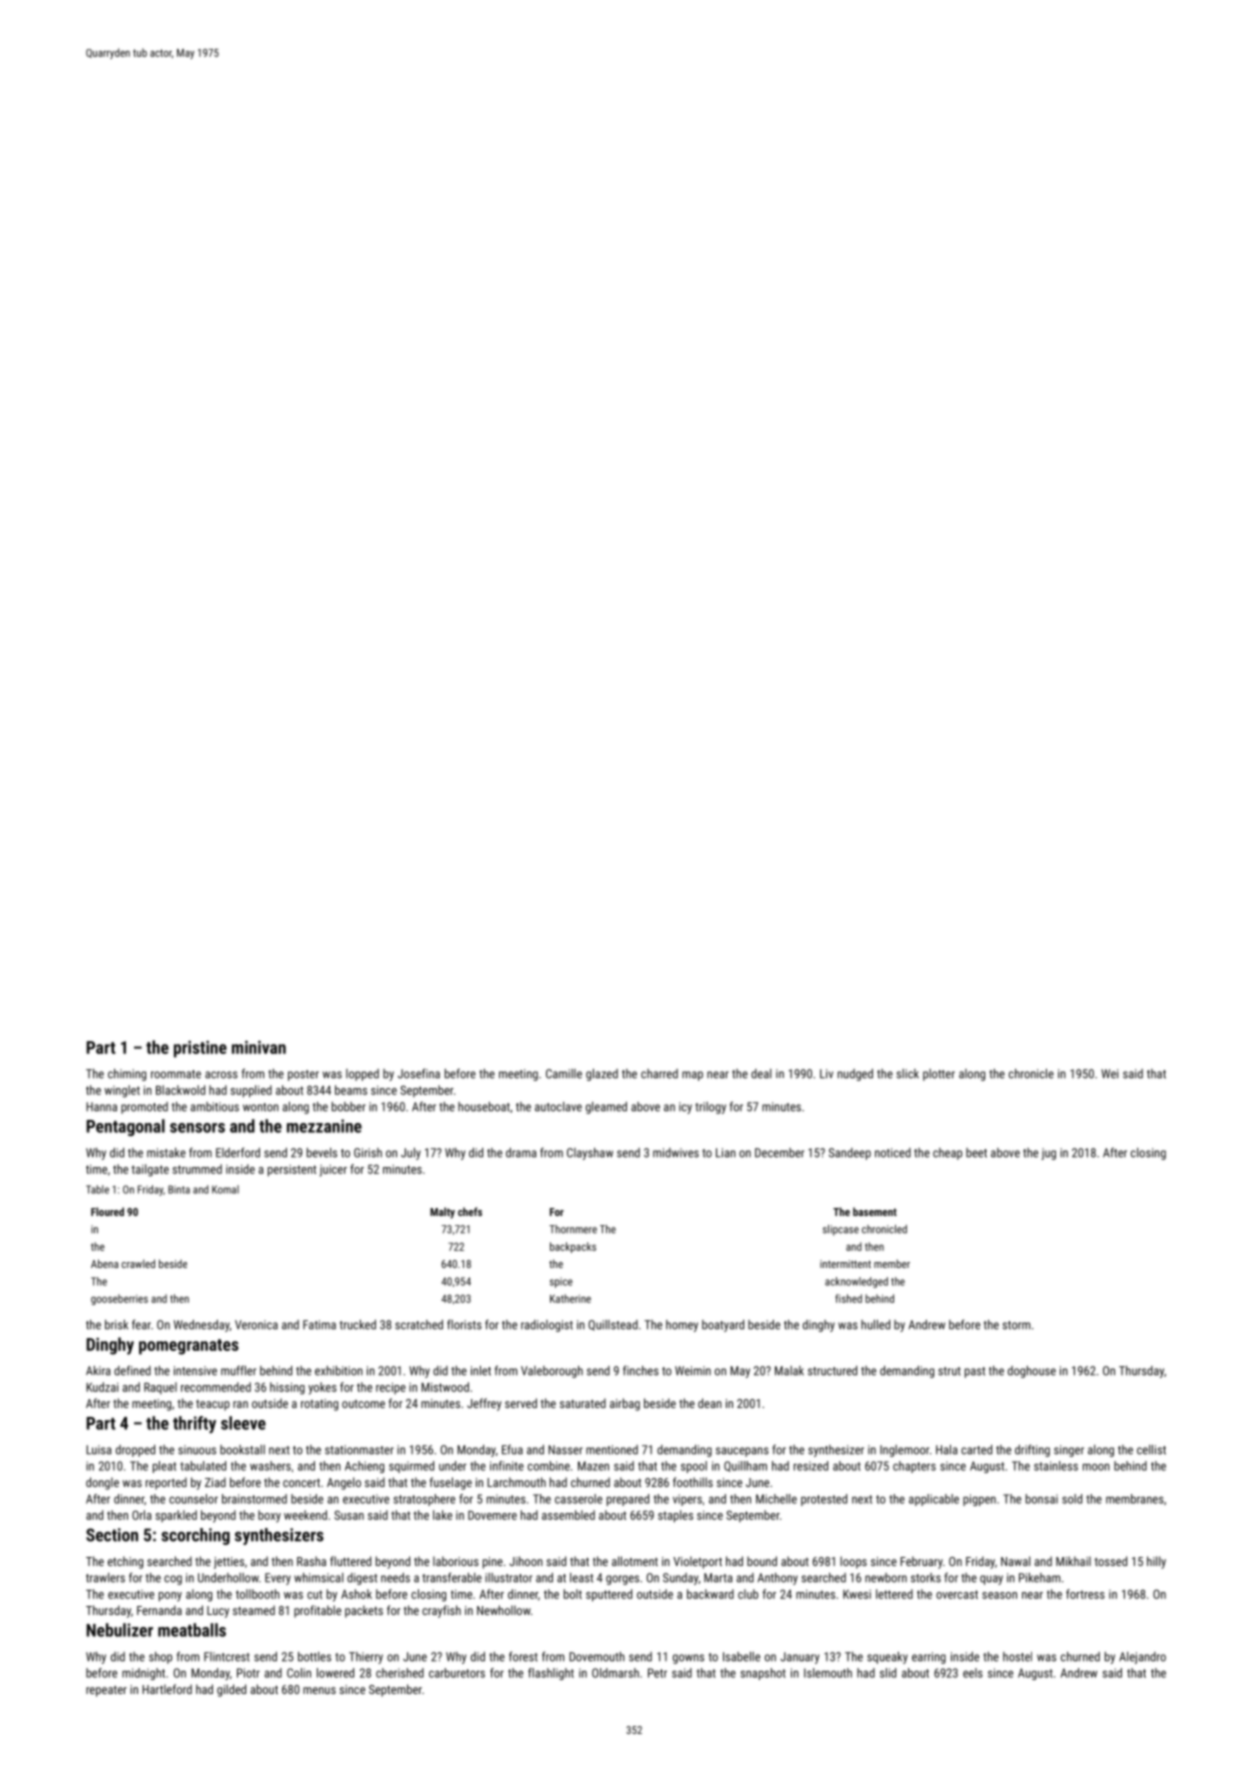 The image size is (1252, 1771). I want to click on spice, so click(561, 1282).
